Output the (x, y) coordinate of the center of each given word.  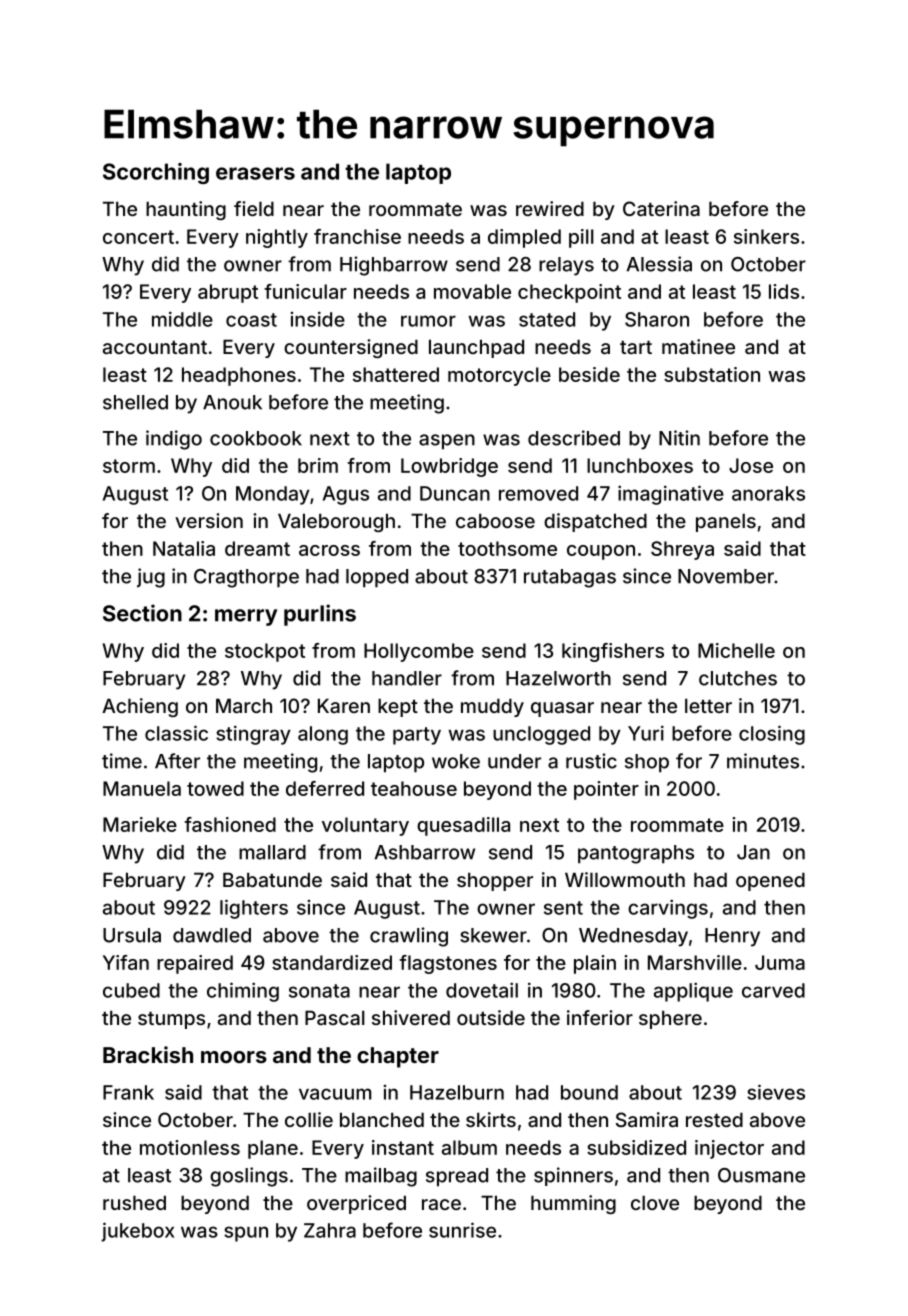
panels (726, 522)
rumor (428, 321)
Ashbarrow (424, 852)
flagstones (448, 964)
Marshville (695, 962)
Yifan (126, 962)
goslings (249, 1177)
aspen (447, 442)
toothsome (507, 548)
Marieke (140, 824)
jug (151, 578)
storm (129, 466)
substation (712, 374)
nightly (277, 238)
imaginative (671, 495)
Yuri (646, 733)
